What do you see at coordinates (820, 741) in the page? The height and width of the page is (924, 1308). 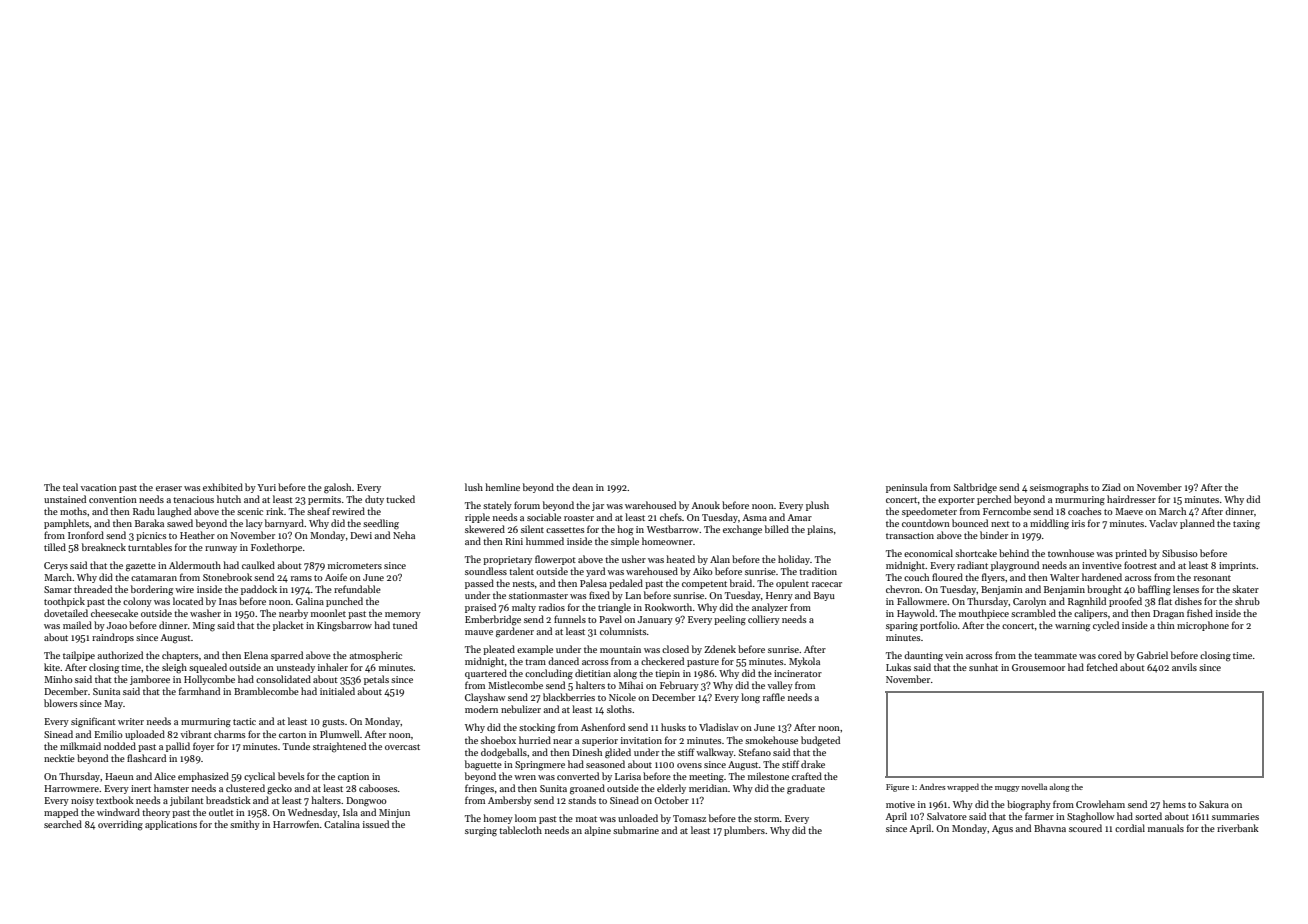 I see `budgeted` at bounding box center [820, 741].
